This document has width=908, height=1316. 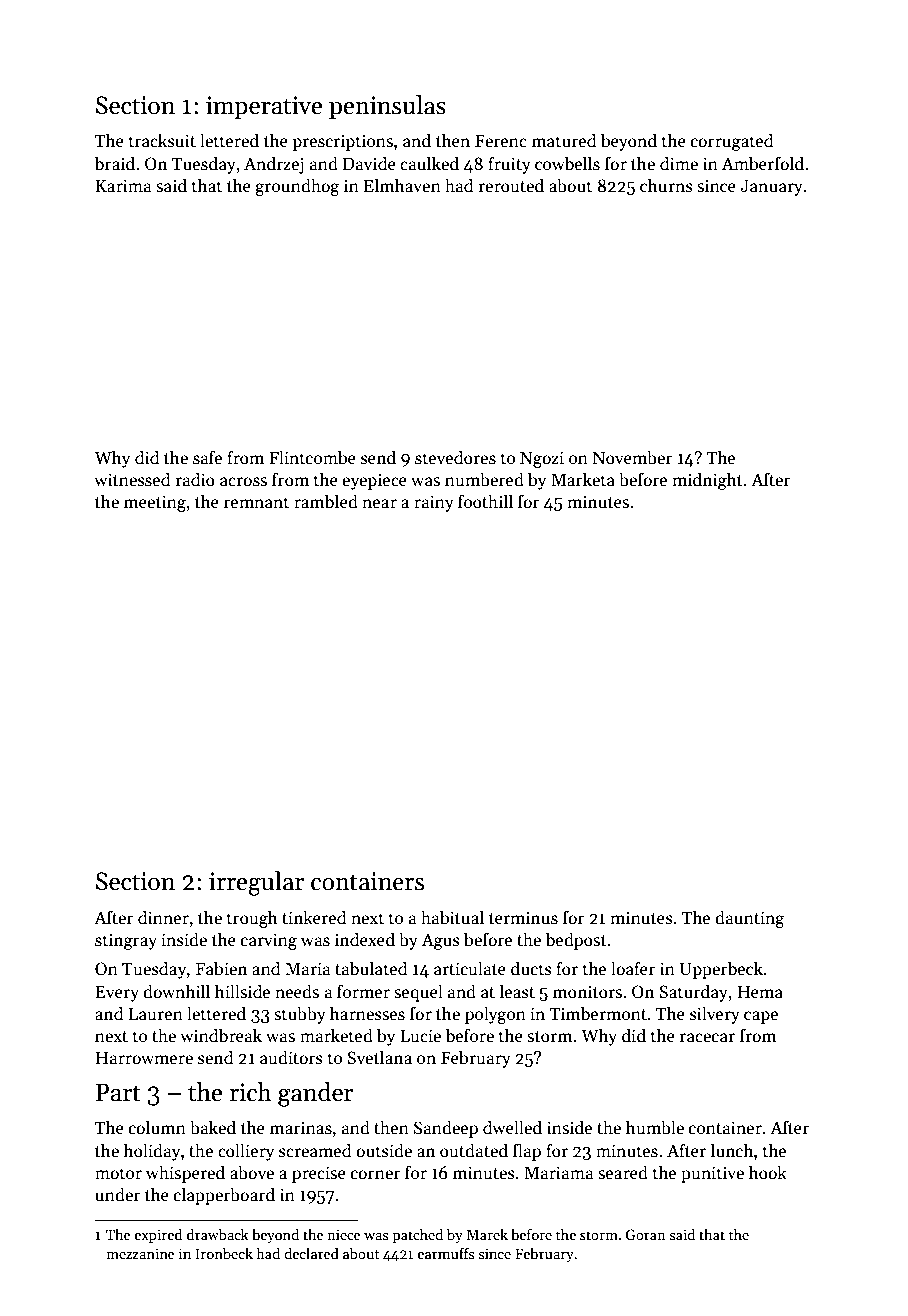 I want to click on column, so click(x=157, y=1127).
